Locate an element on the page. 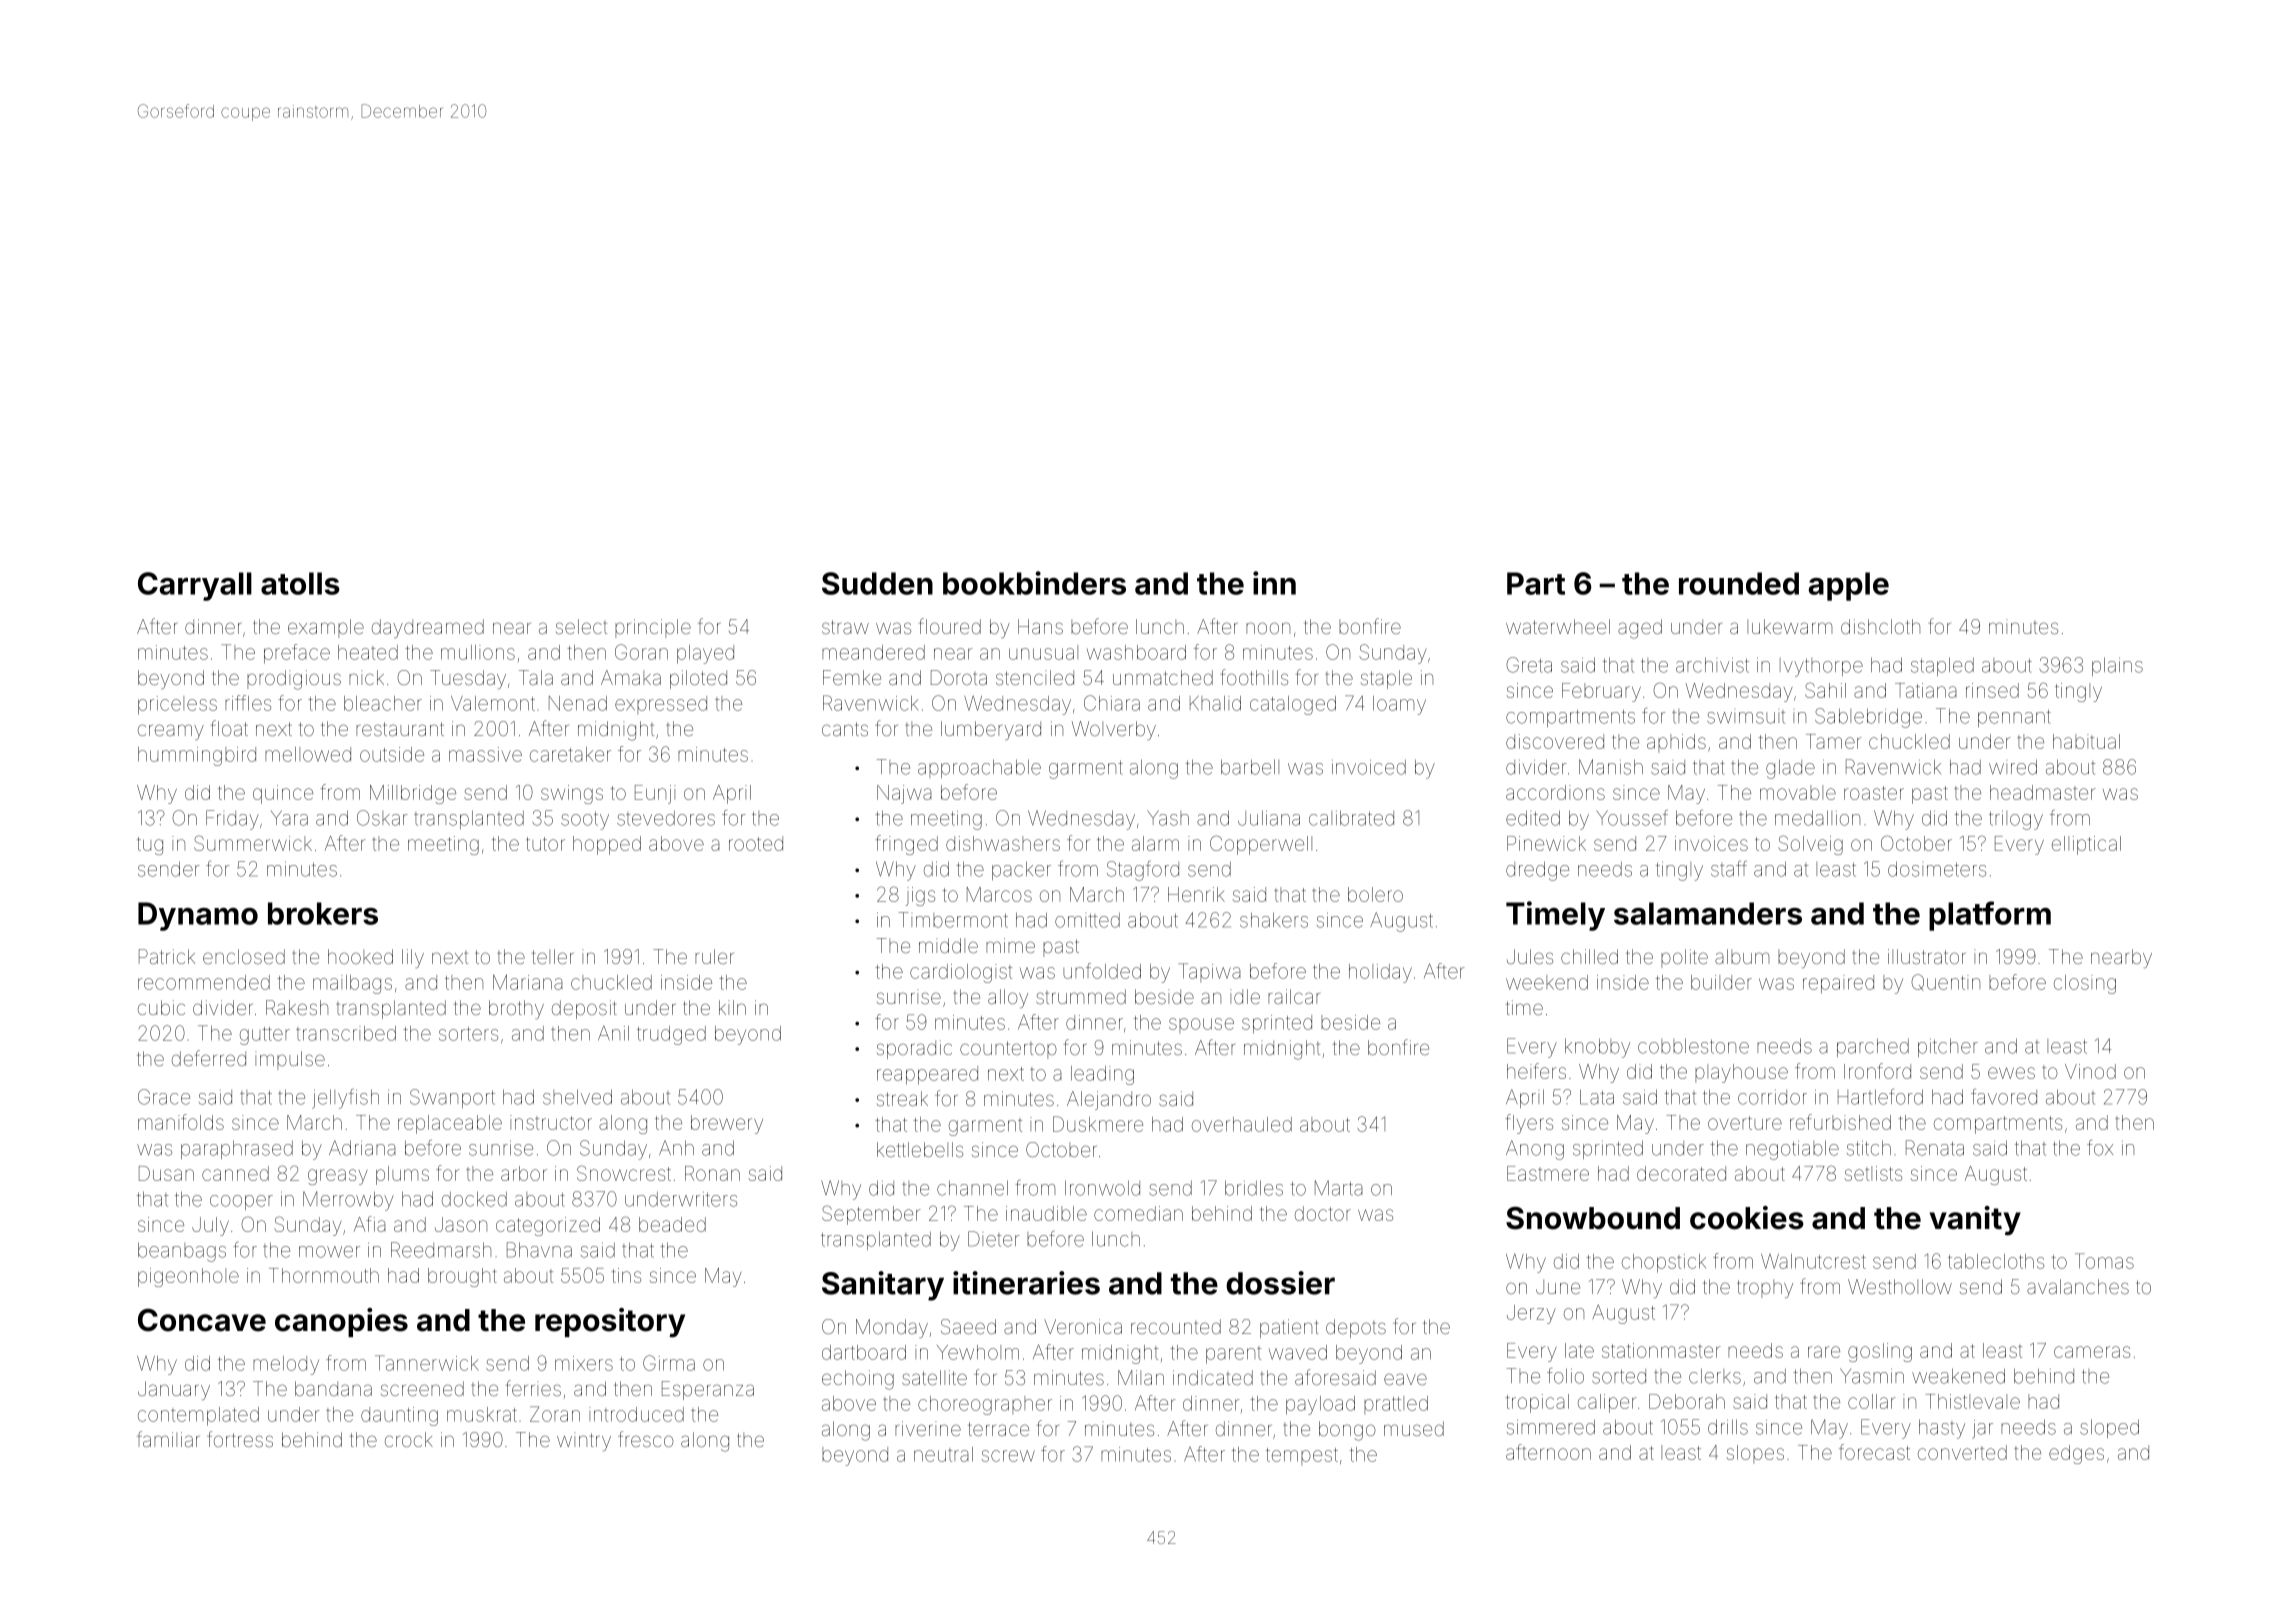 The width and height of the page is (2292, 1620). Carryall is located at coordinates (195, 586).
